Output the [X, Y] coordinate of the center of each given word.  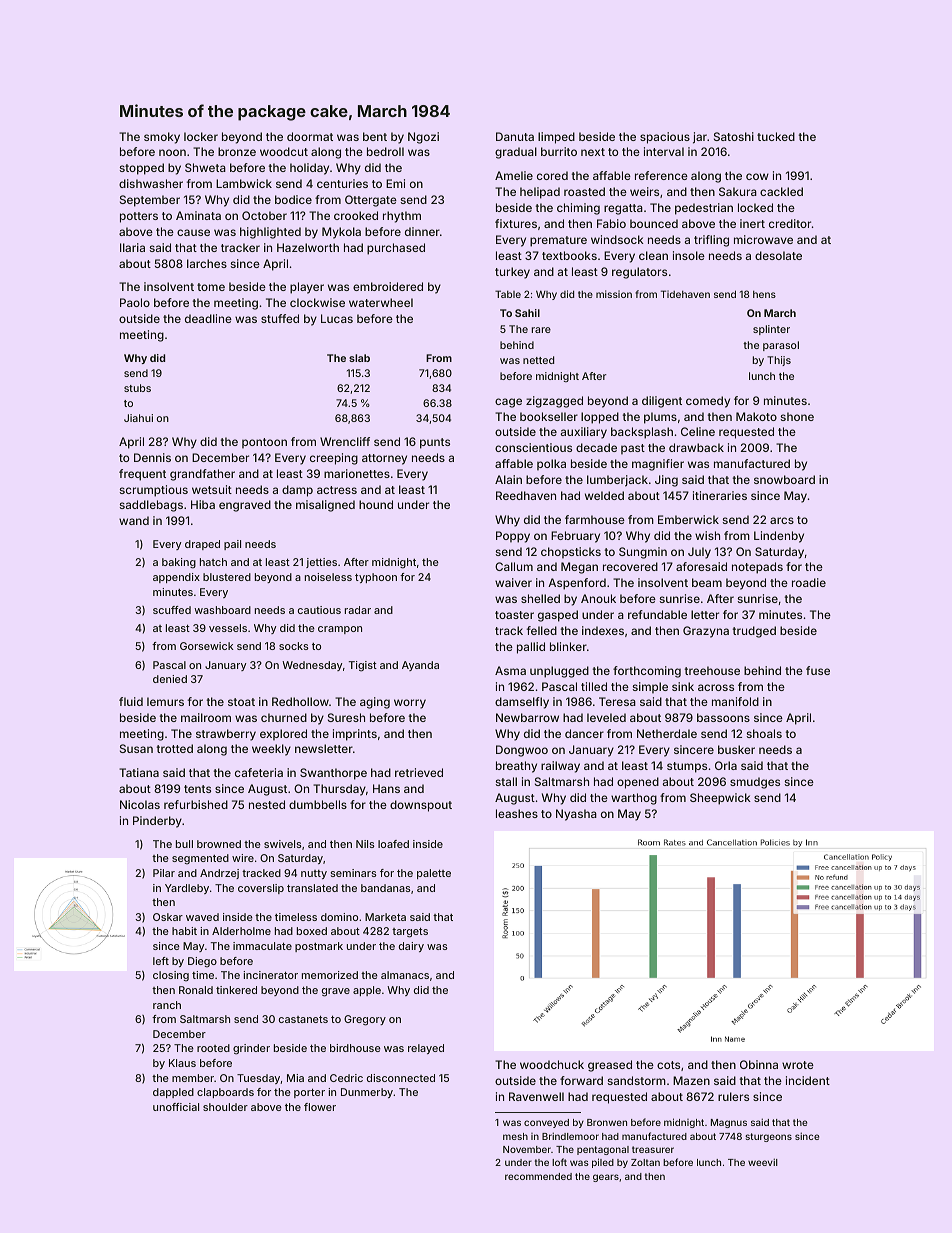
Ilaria [132, 247]
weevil [763, 1162]
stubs [137, 388]
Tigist [363, 666]
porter [309, 1093]
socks [294, 646]
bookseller [549, 416]
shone [797, 416]
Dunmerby [367, 1093]
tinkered [236, 990]
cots [668, 1065]
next [593, 152]
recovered [630, 566]
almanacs [405, 975]
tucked [776, 136]
